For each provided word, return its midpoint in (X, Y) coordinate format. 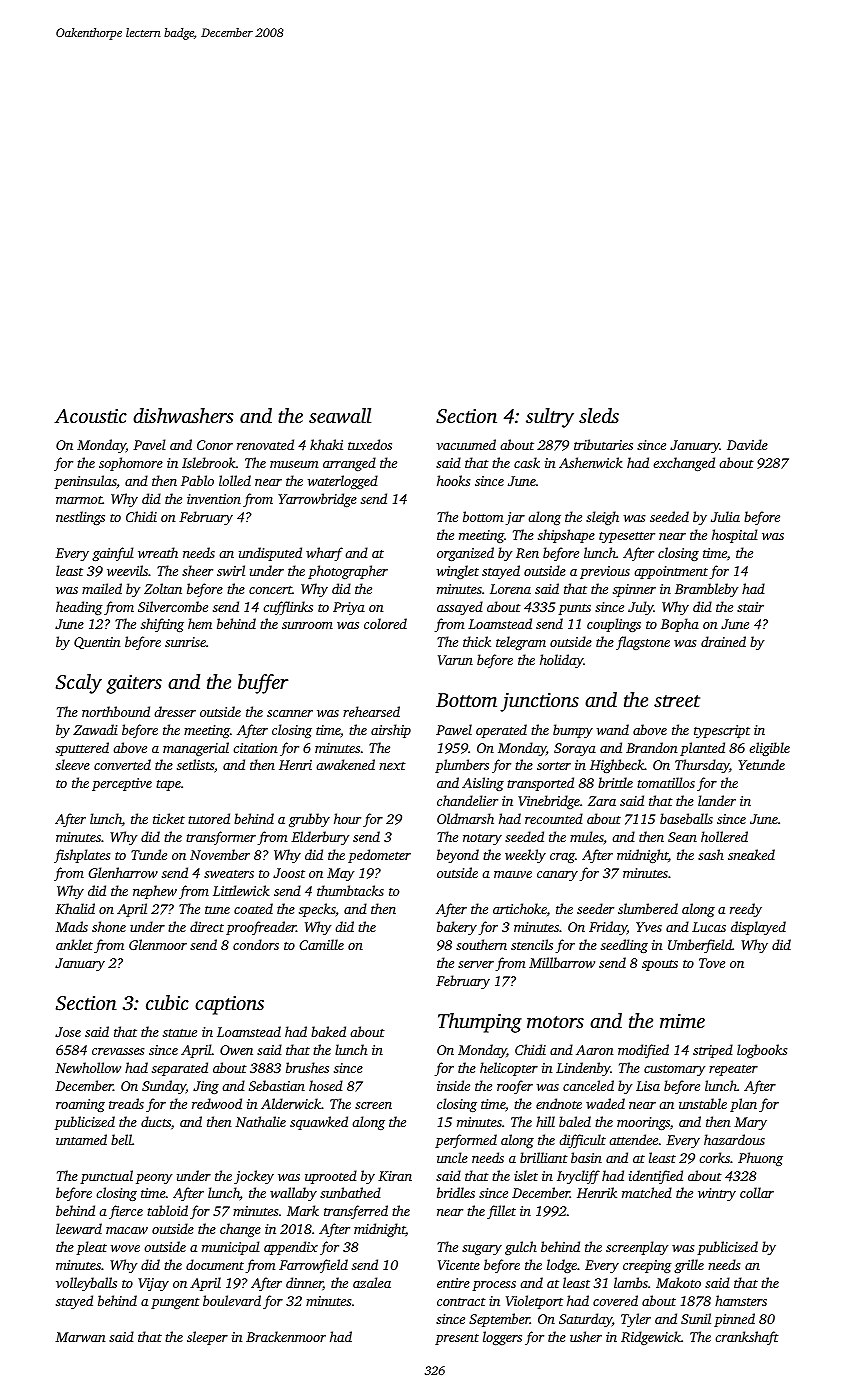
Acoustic (90, 416)
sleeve (73, 764)
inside (453, 1085)
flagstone (643, 643)
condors (256, 944)
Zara (602, 801)
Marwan (80, 1337)
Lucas (709, 927)
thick (477, 641)
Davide (747, 444)
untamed (81, 1139)
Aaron (595, 1050)
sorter (554, 766)
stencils (532, 944)
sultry (550, 418)
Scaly (79, 684)
